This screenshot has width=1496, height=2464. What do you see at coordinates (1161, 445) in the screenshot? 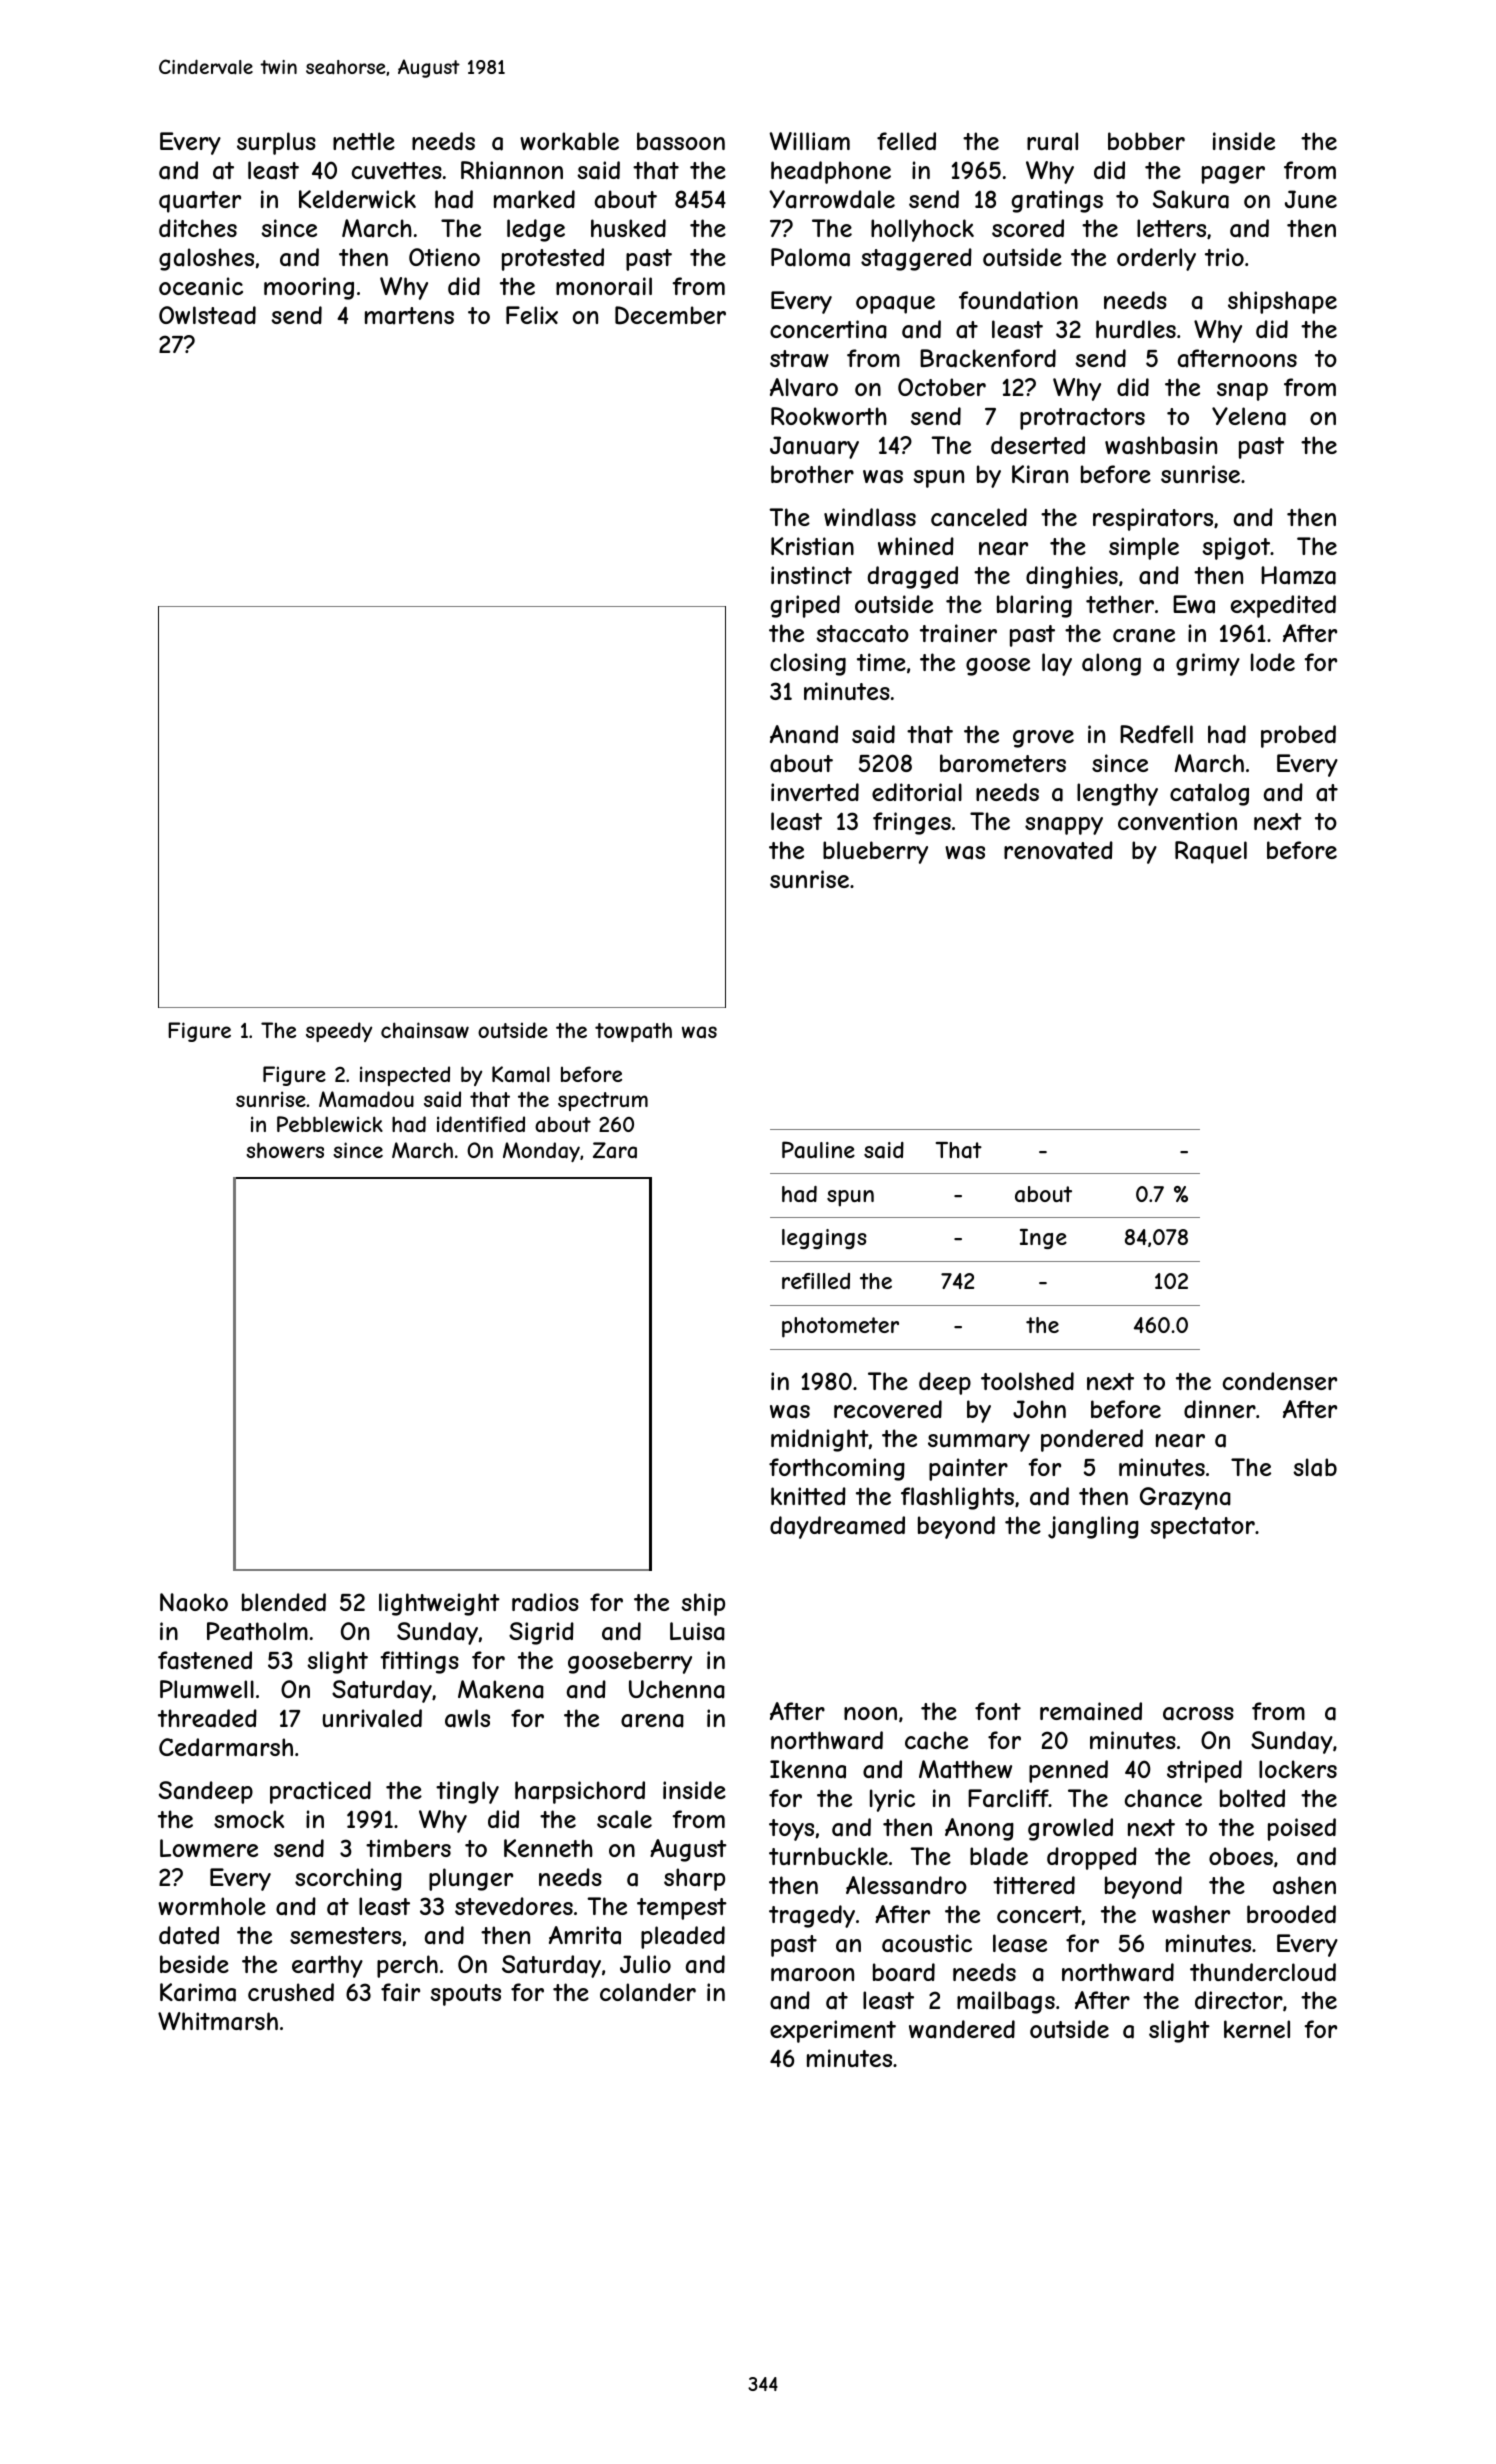
I see `washbasin` at bounding box center [1161, 445].
